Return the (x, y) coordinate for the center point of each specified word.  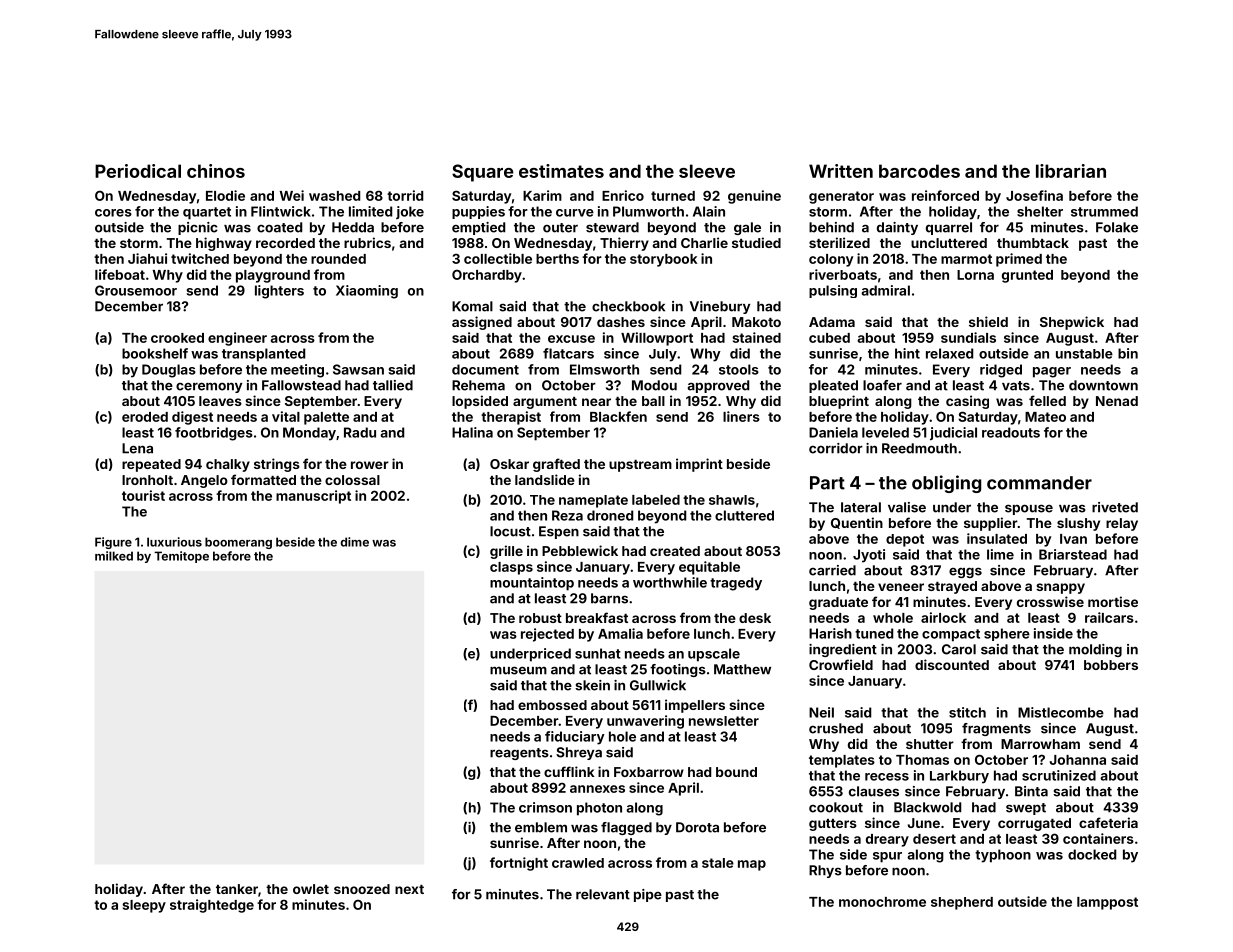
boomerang (238, 543)
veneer (901, 587)
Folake (1117, 227)
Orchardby (487, 276)
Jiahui (147, 258)
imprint (699, 465)
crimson (545, 807)
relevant (603, 894)
